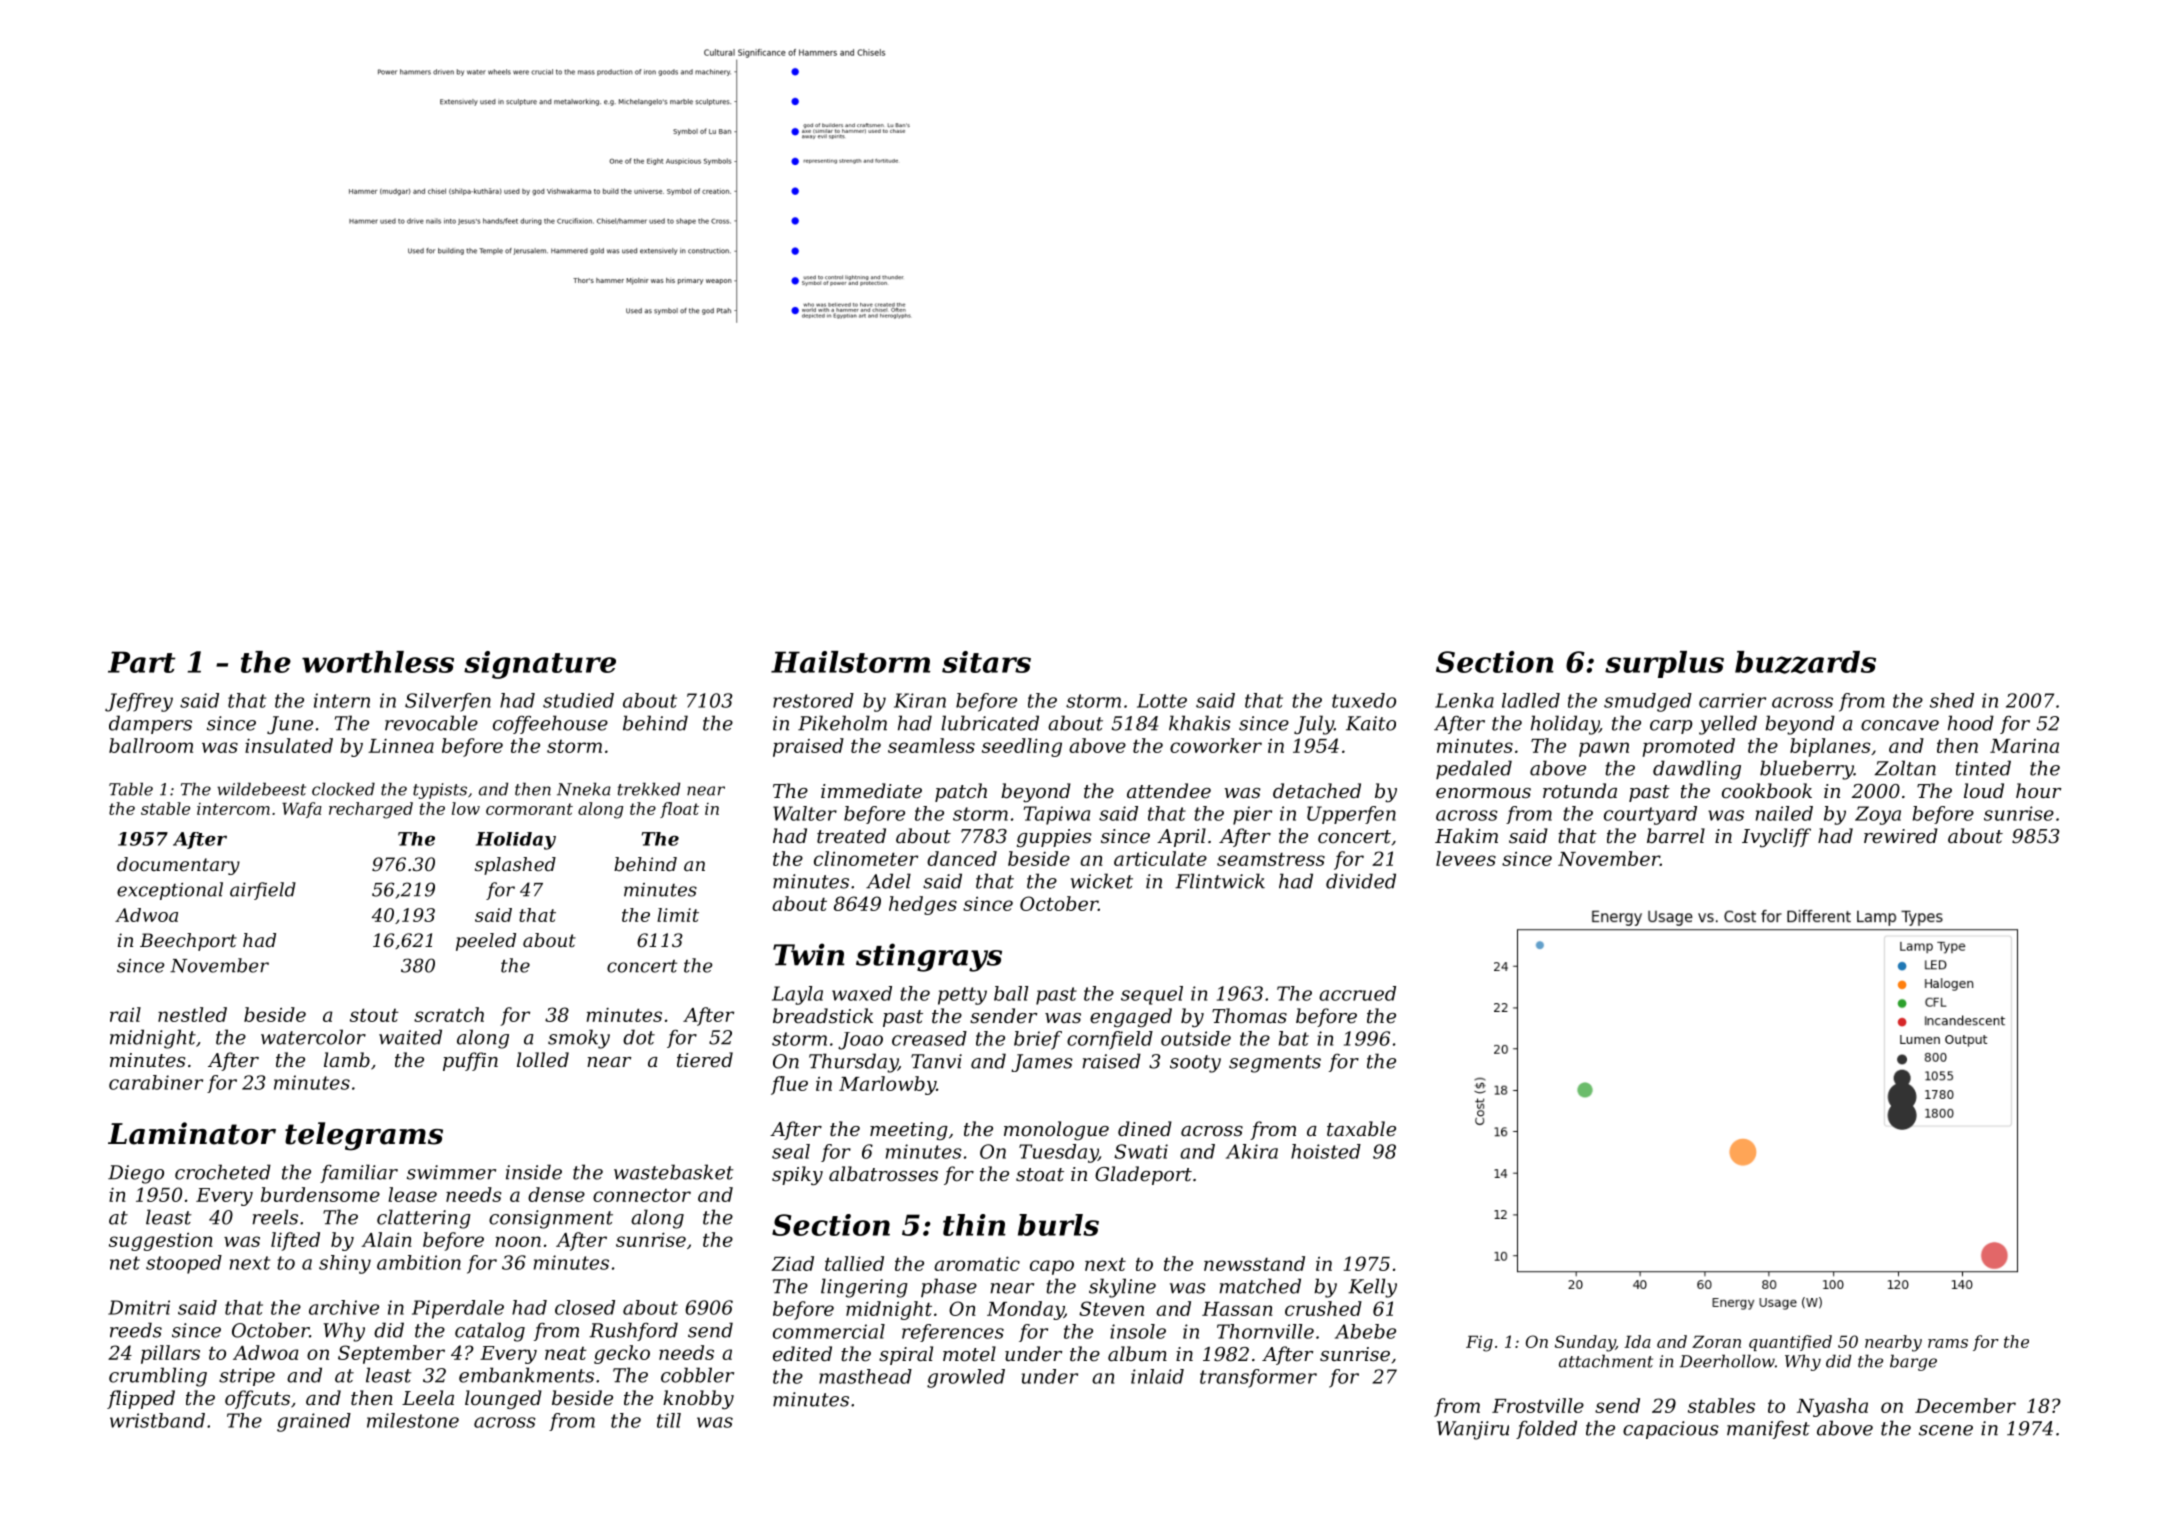  What do you see at coordinates (1901, 835) in the screenshot?
I see `rewired` at bounding box center [1901, 835].
